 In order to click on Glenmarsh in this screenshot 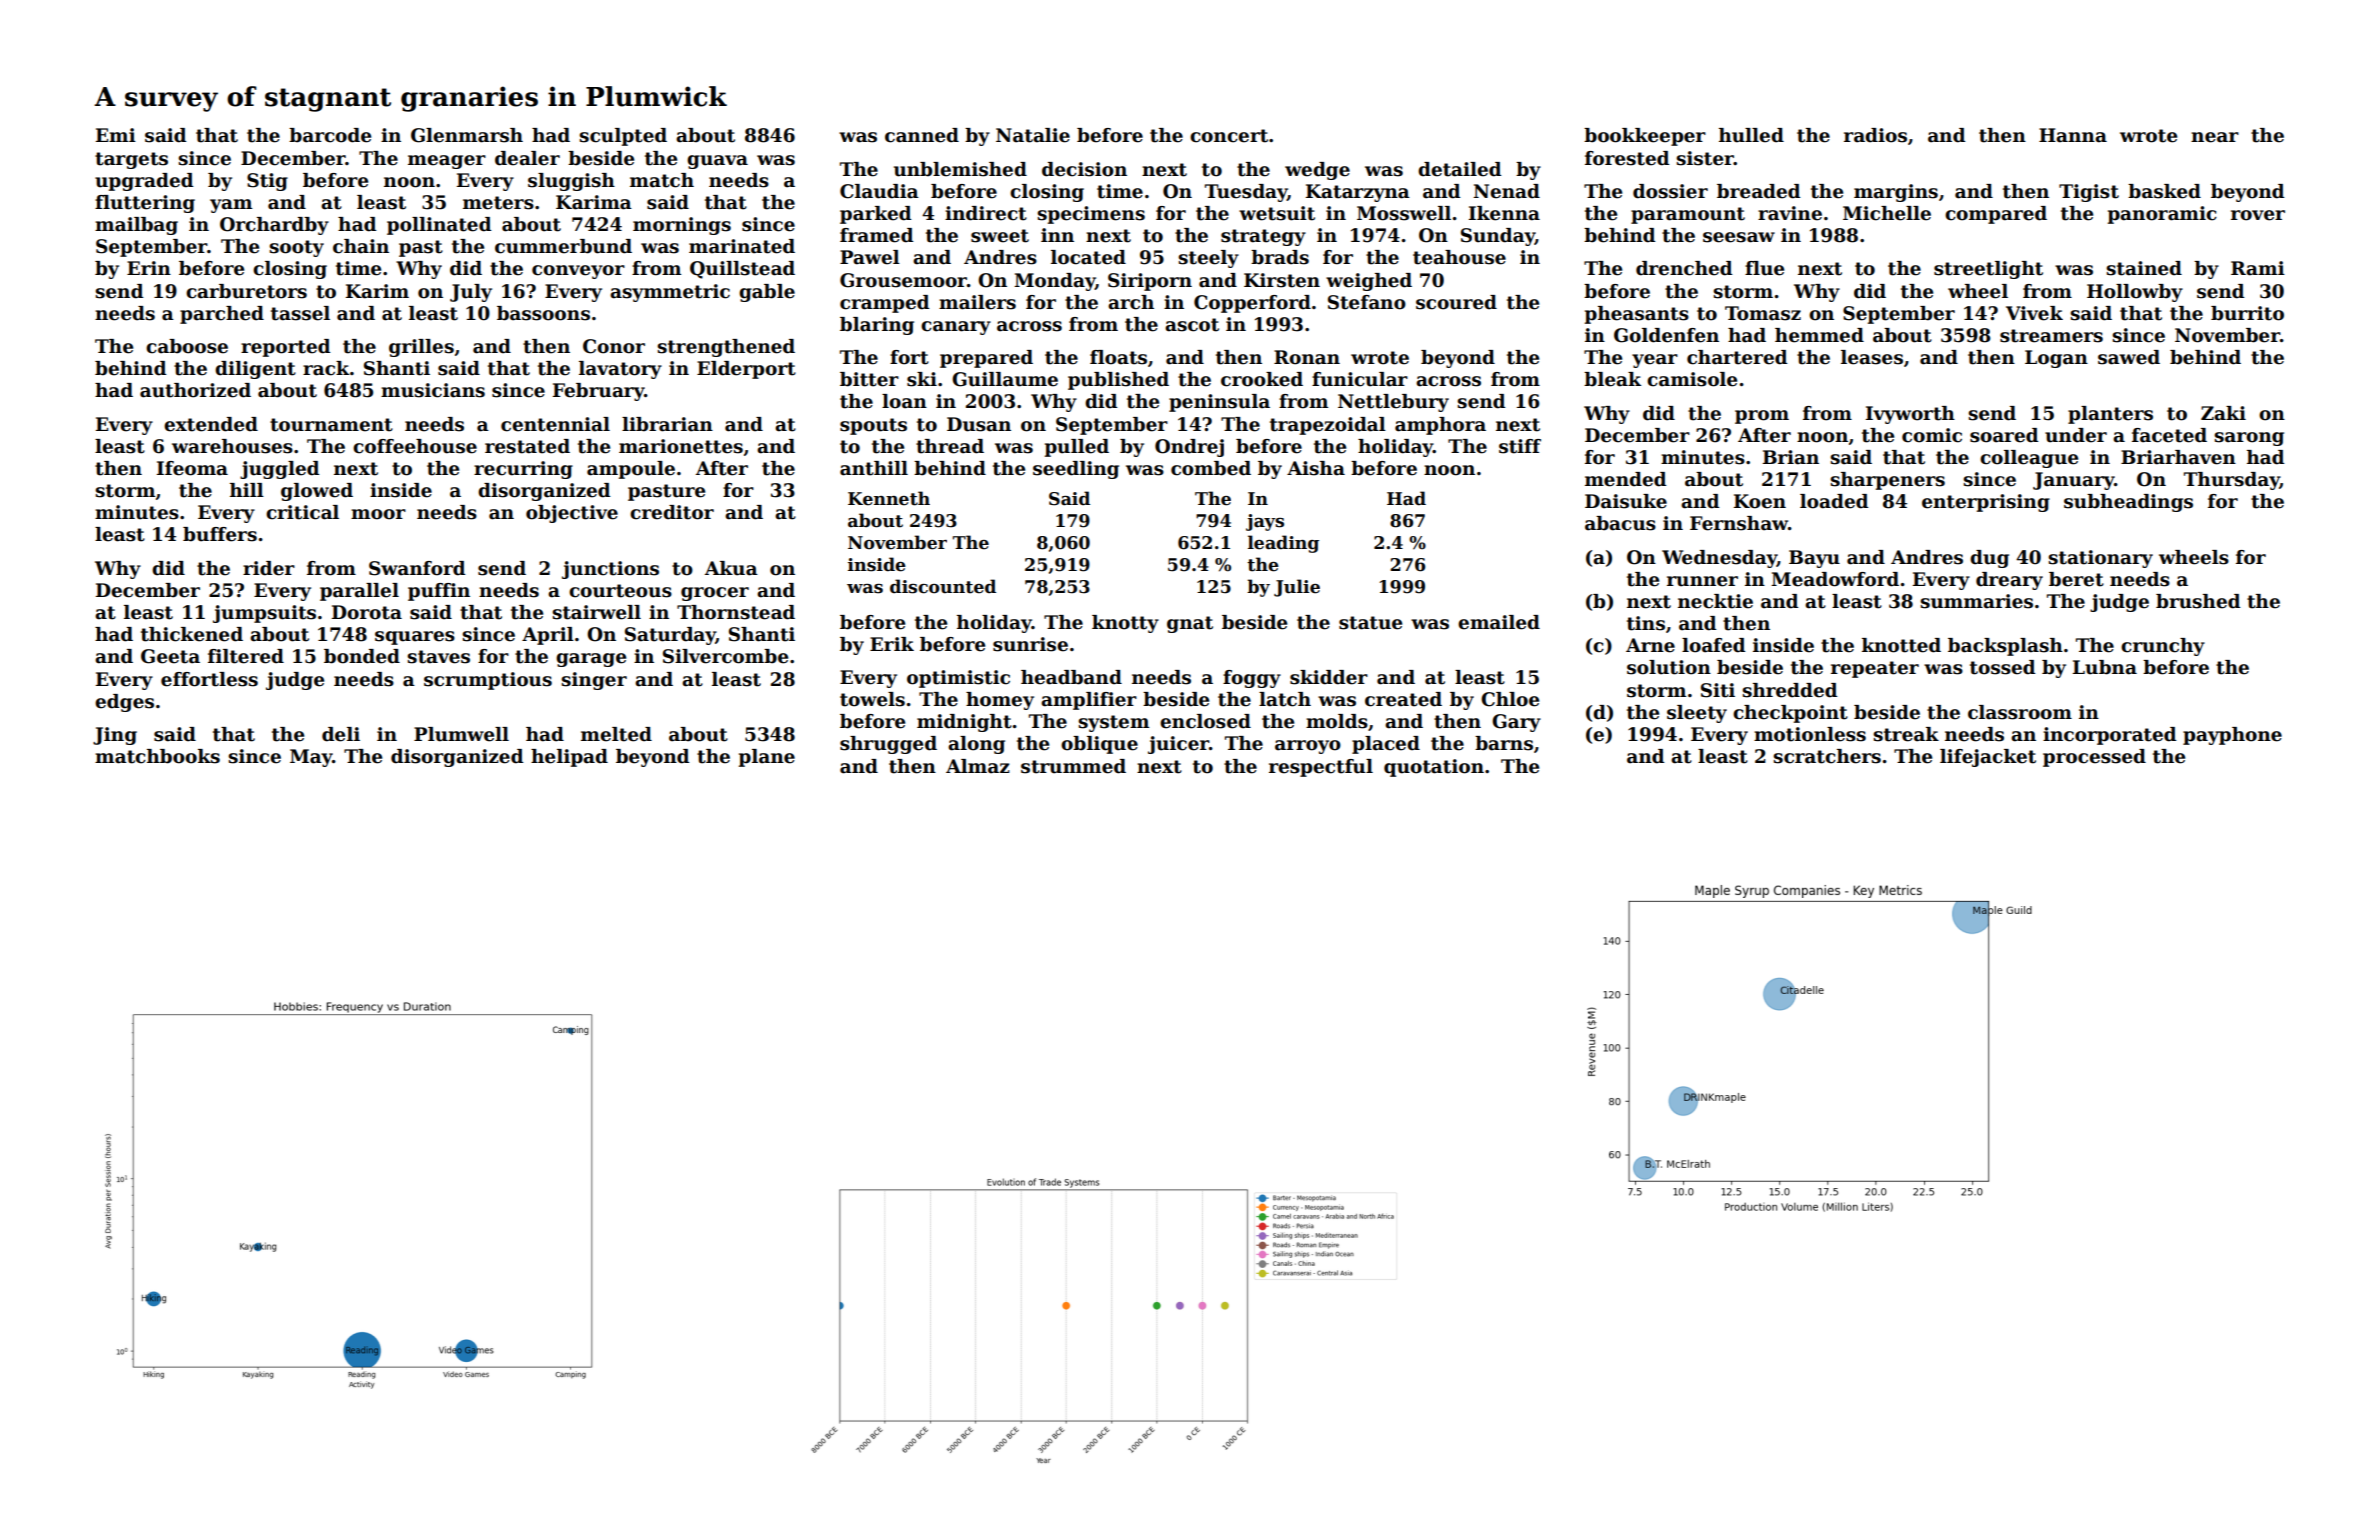, I will do `click(467, 135)`.
